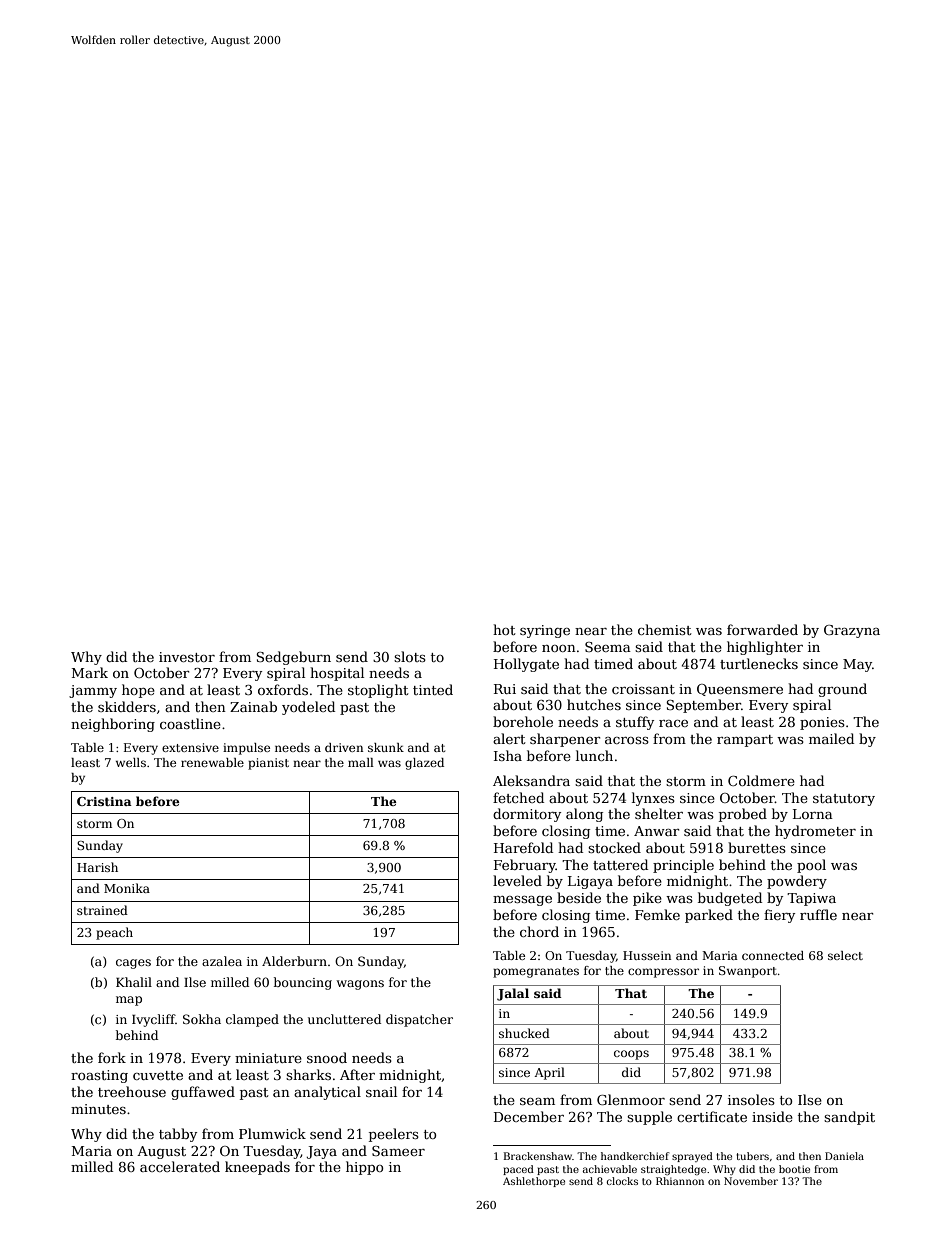  What do you see at coordinates (178, 1135) in the page?
I see `tabby` at bounding box center [178, 1135].
